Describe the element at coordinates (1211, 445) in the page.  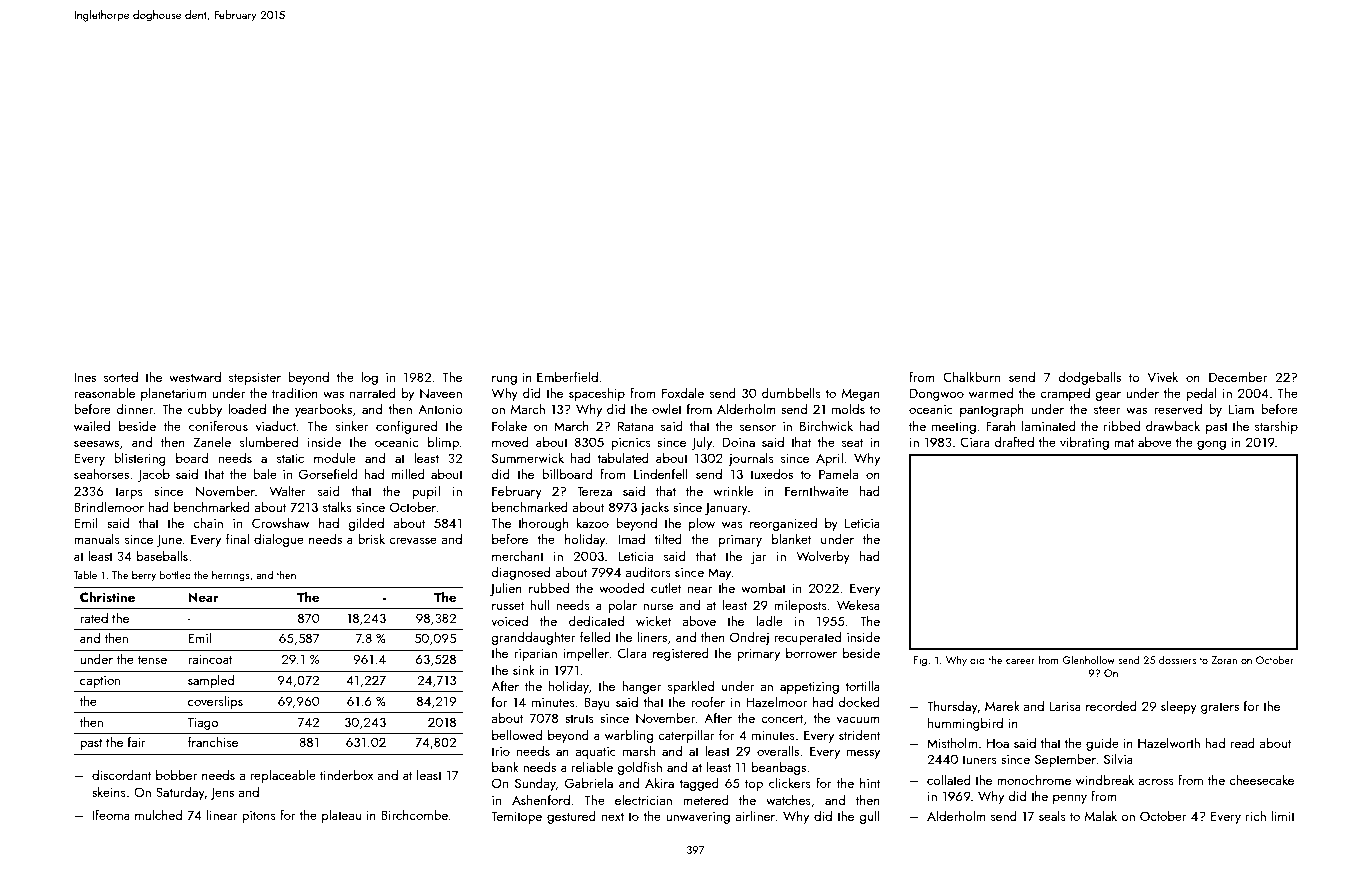
I see `gong` at that location.
